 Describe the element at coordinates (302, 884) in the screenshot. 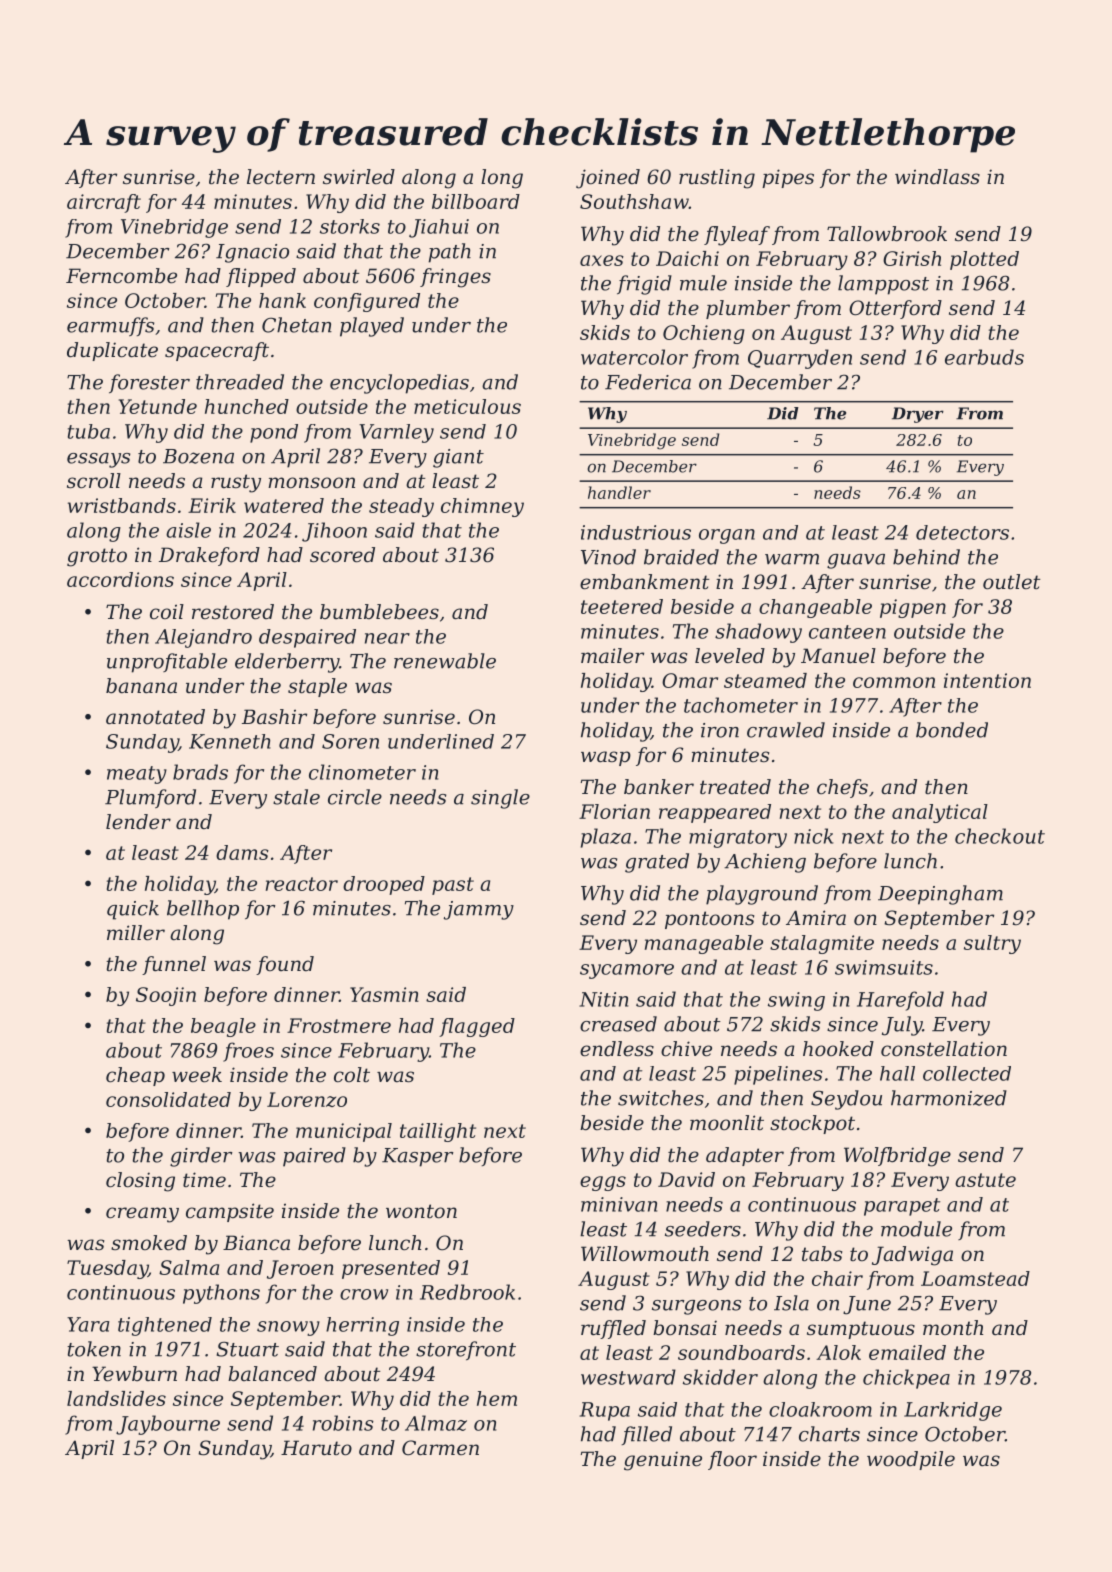

I see `reactor` at that location.
